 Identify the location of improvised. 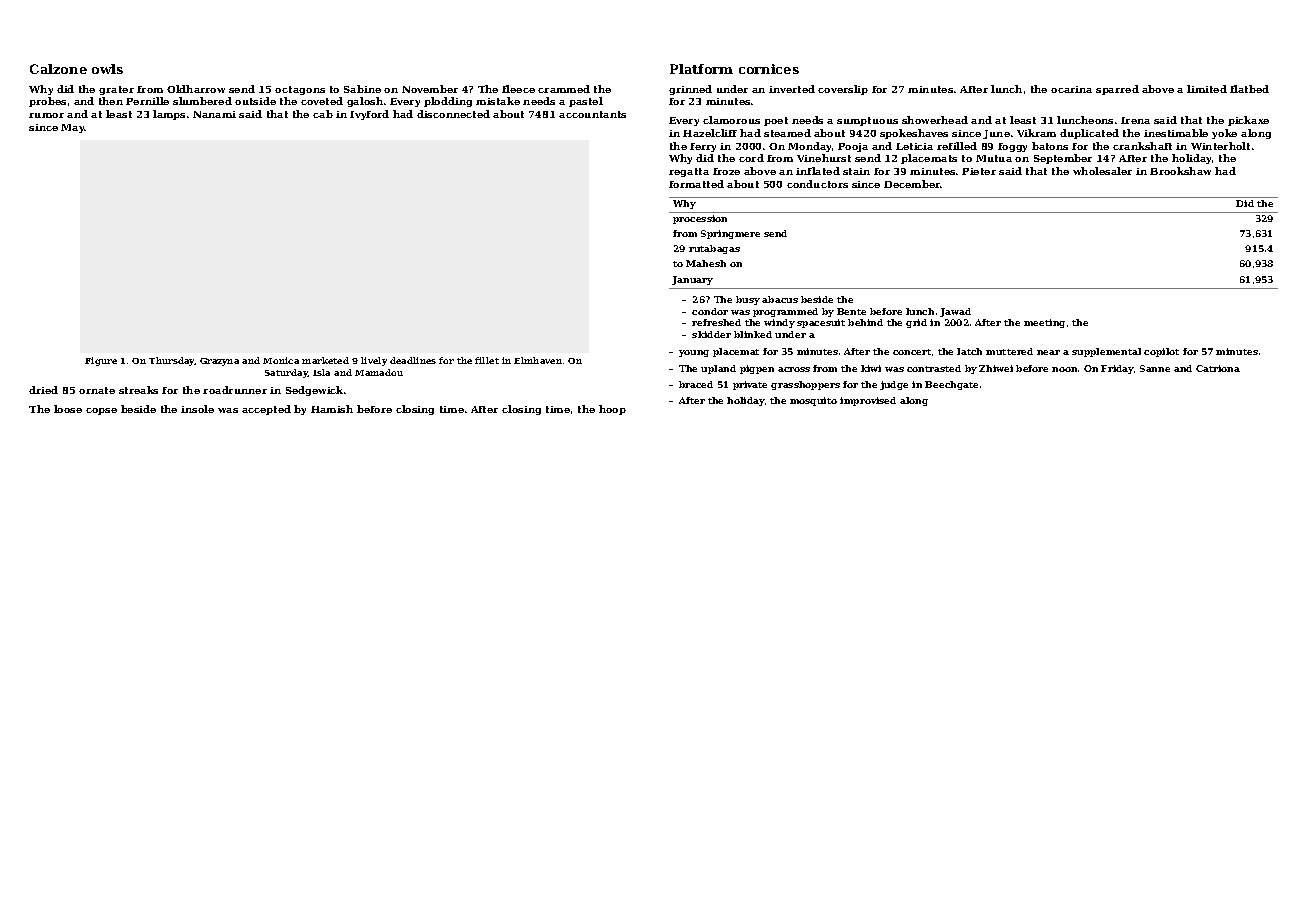
(868, 401).
